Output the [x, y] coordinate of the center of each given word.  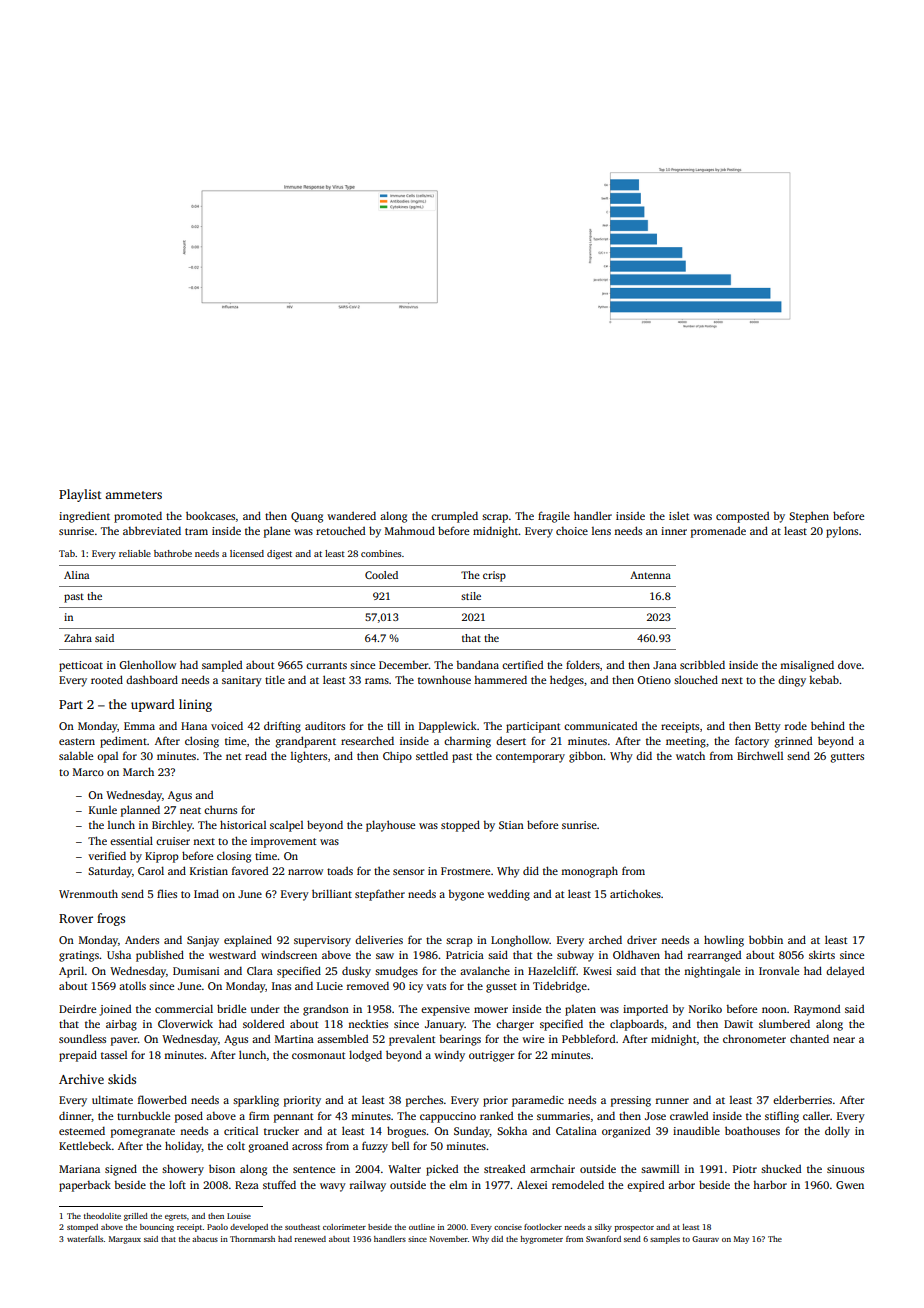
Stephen [809, 517]
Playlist [80, 495]
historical [243, 824]
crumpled [454, 517]
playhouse [390, 826]
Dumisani [196, 971]
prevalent [412, 1040]
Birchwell [760, 755]
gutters [847, 758]
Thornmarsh [252, 1239]
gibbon [586, 757]
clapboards [637, 1025]
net [233, 756]
